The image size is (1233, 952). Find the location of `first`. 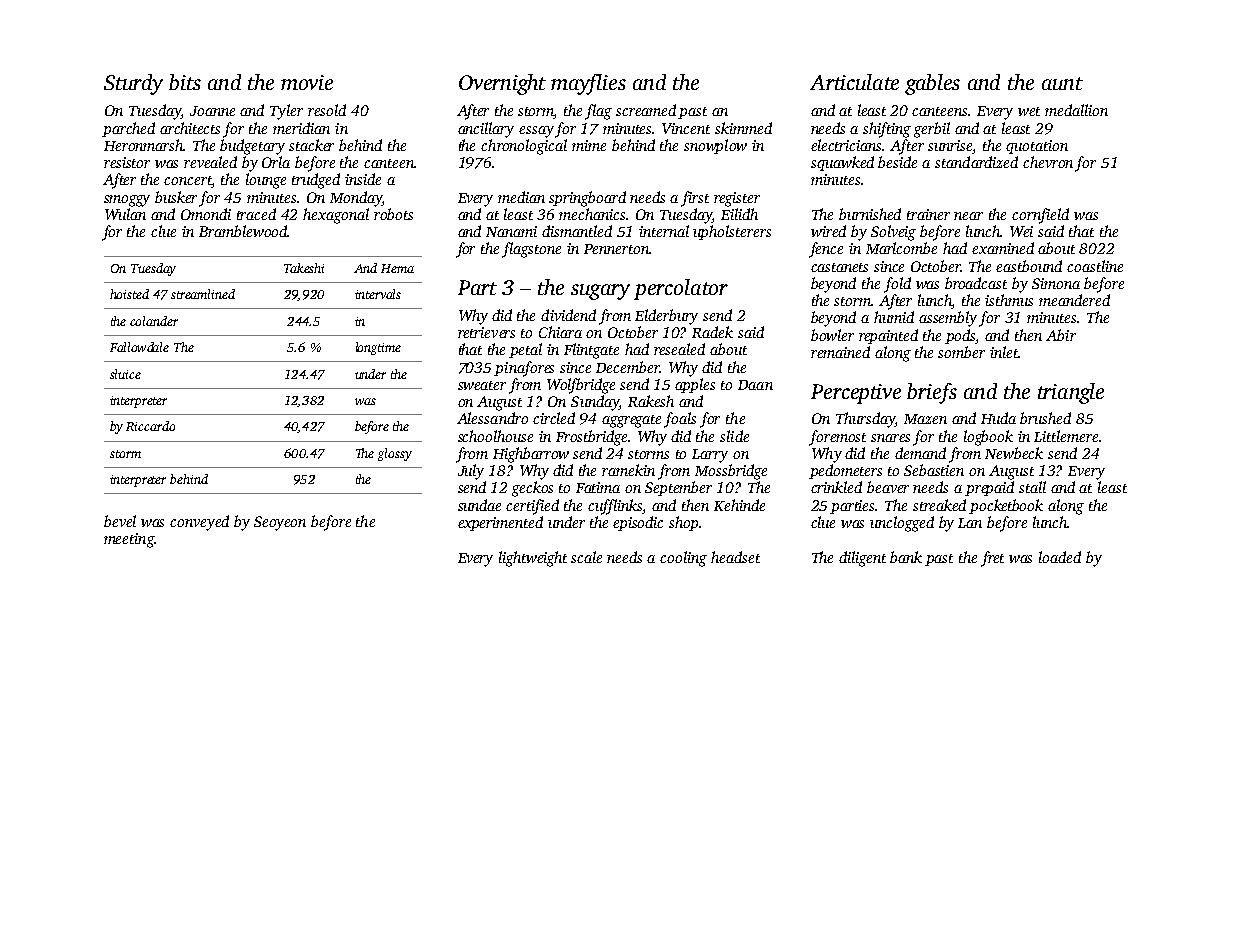

first is located at coordinates (695, 199).
